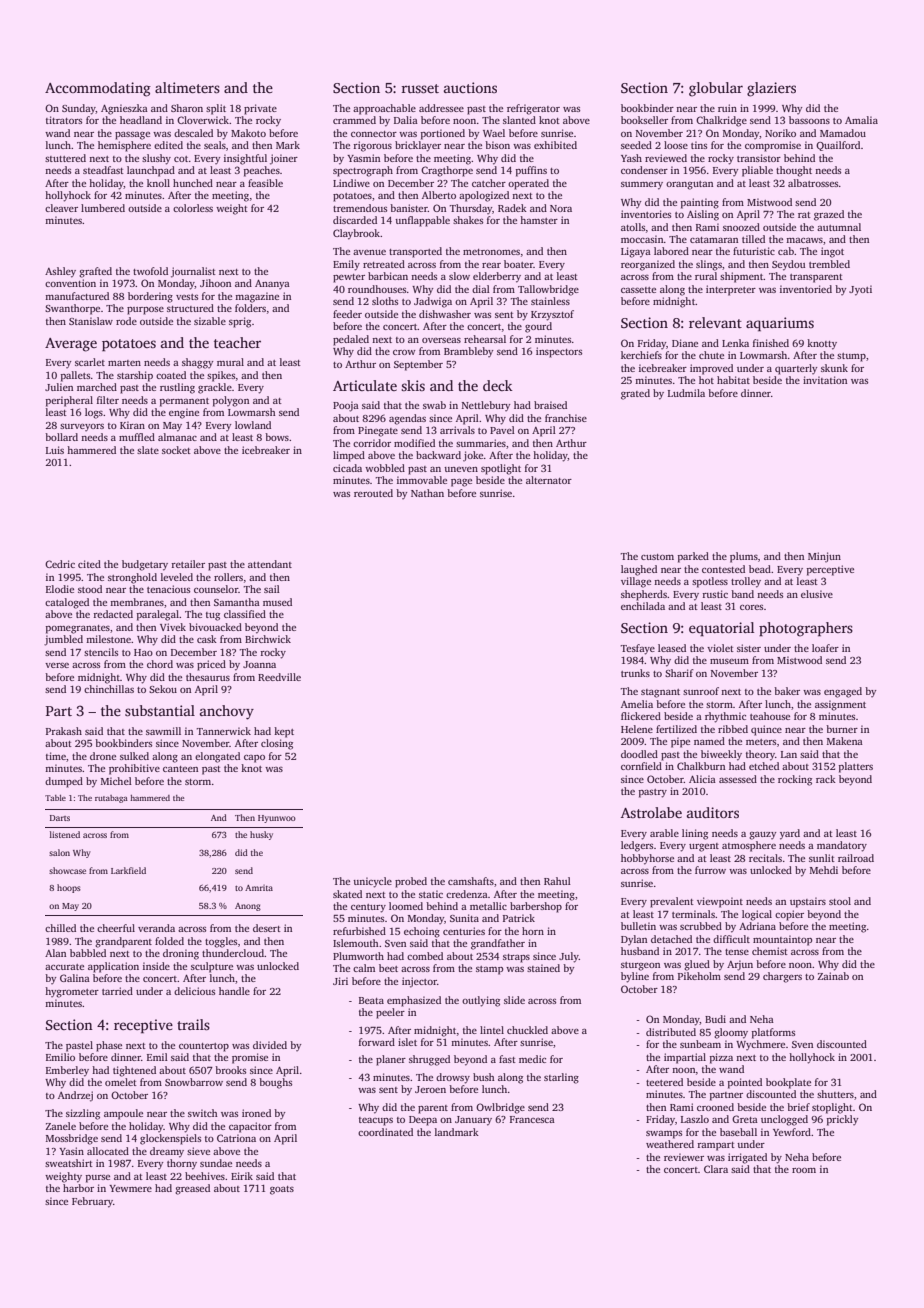  Describe the element at coordinates (351, 183) in the screenshot. I see `Lindiwe` at that location.
